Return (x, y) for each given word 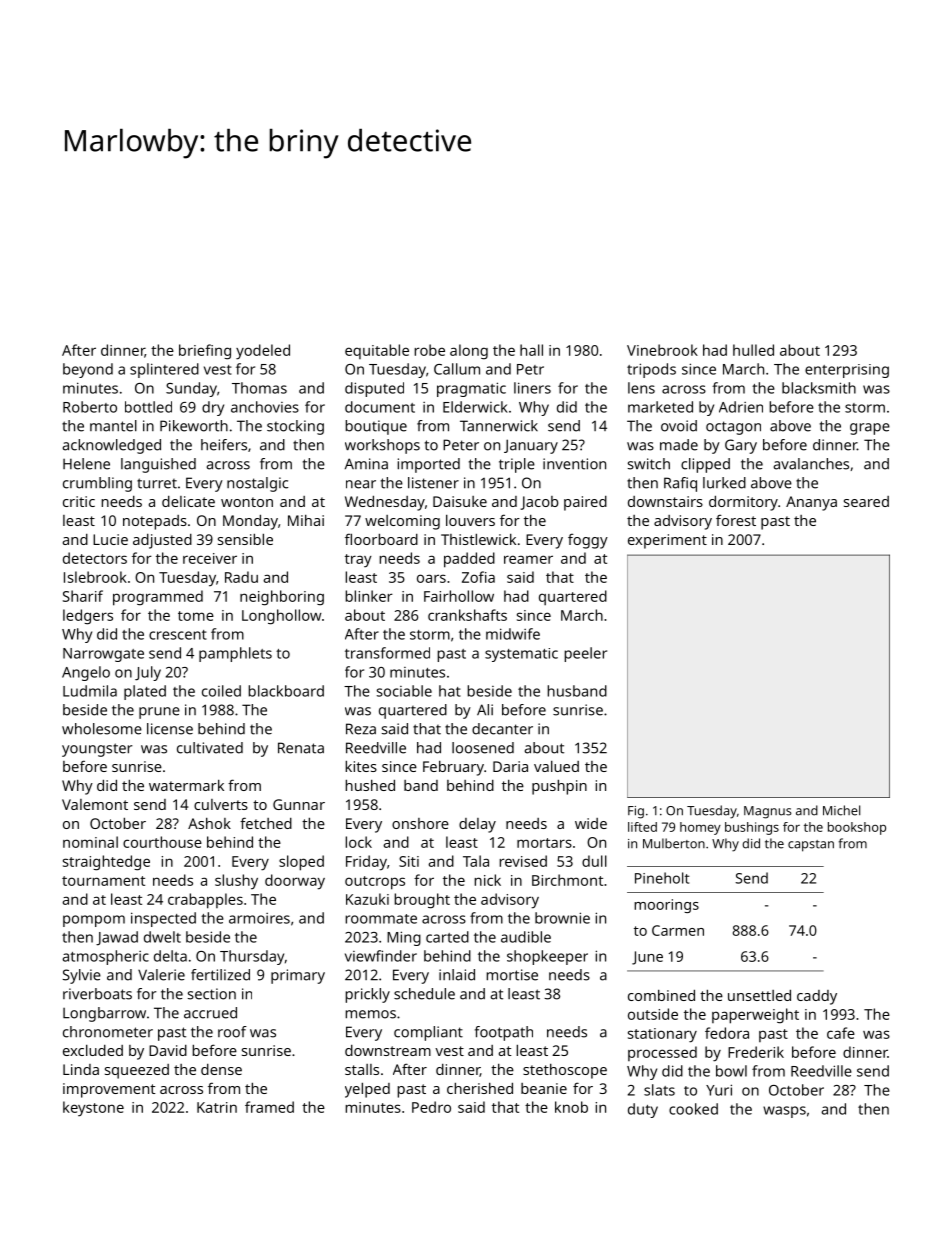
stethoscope (565, 1071)
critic (79, 501)
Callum (457, 369)
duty (643, 1110)
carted (447, 937)
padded (469, 560)
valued (556, 766)
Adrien (741, 407)
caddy (817, 997)
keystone (93, 1108)
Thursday (252, 957)
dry (213, 408)
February (453, 768)
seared (866, 501)
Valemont (95, 804)
